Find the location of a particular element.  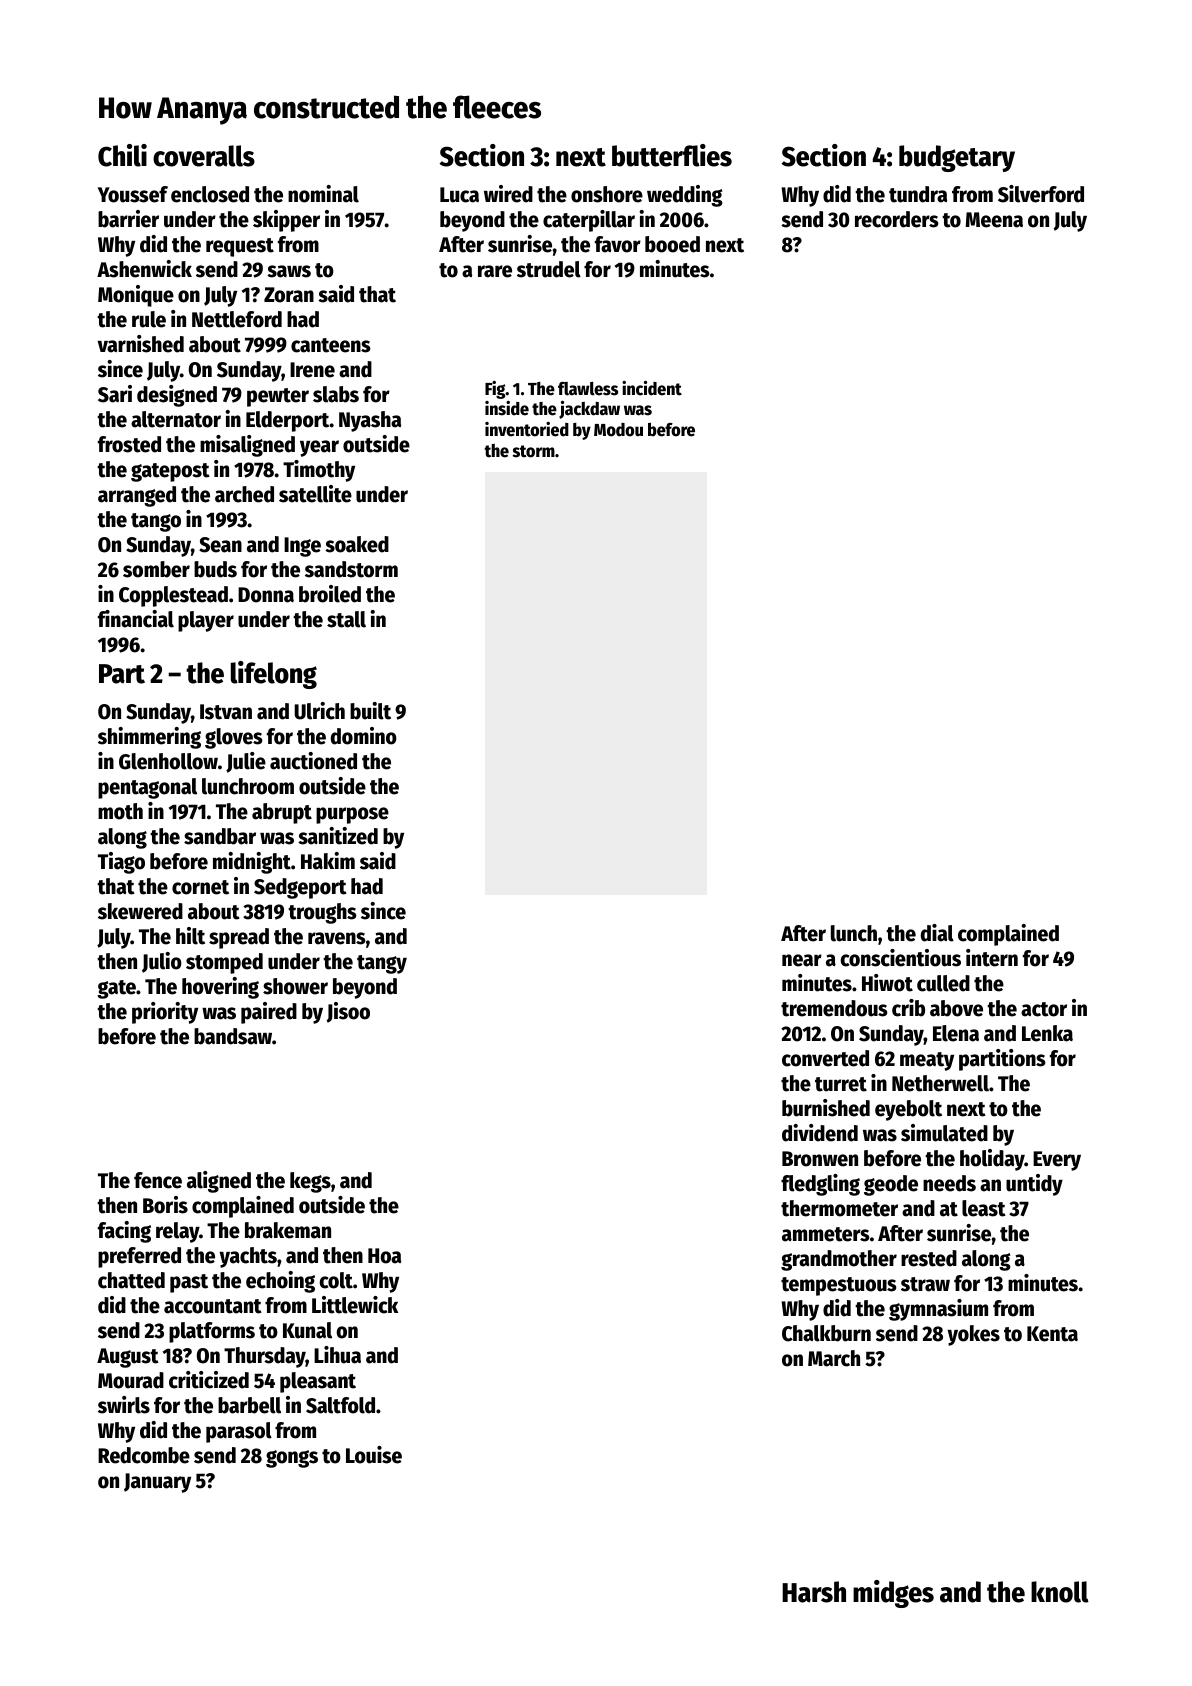

incident is located at coordinates (652, 388).
